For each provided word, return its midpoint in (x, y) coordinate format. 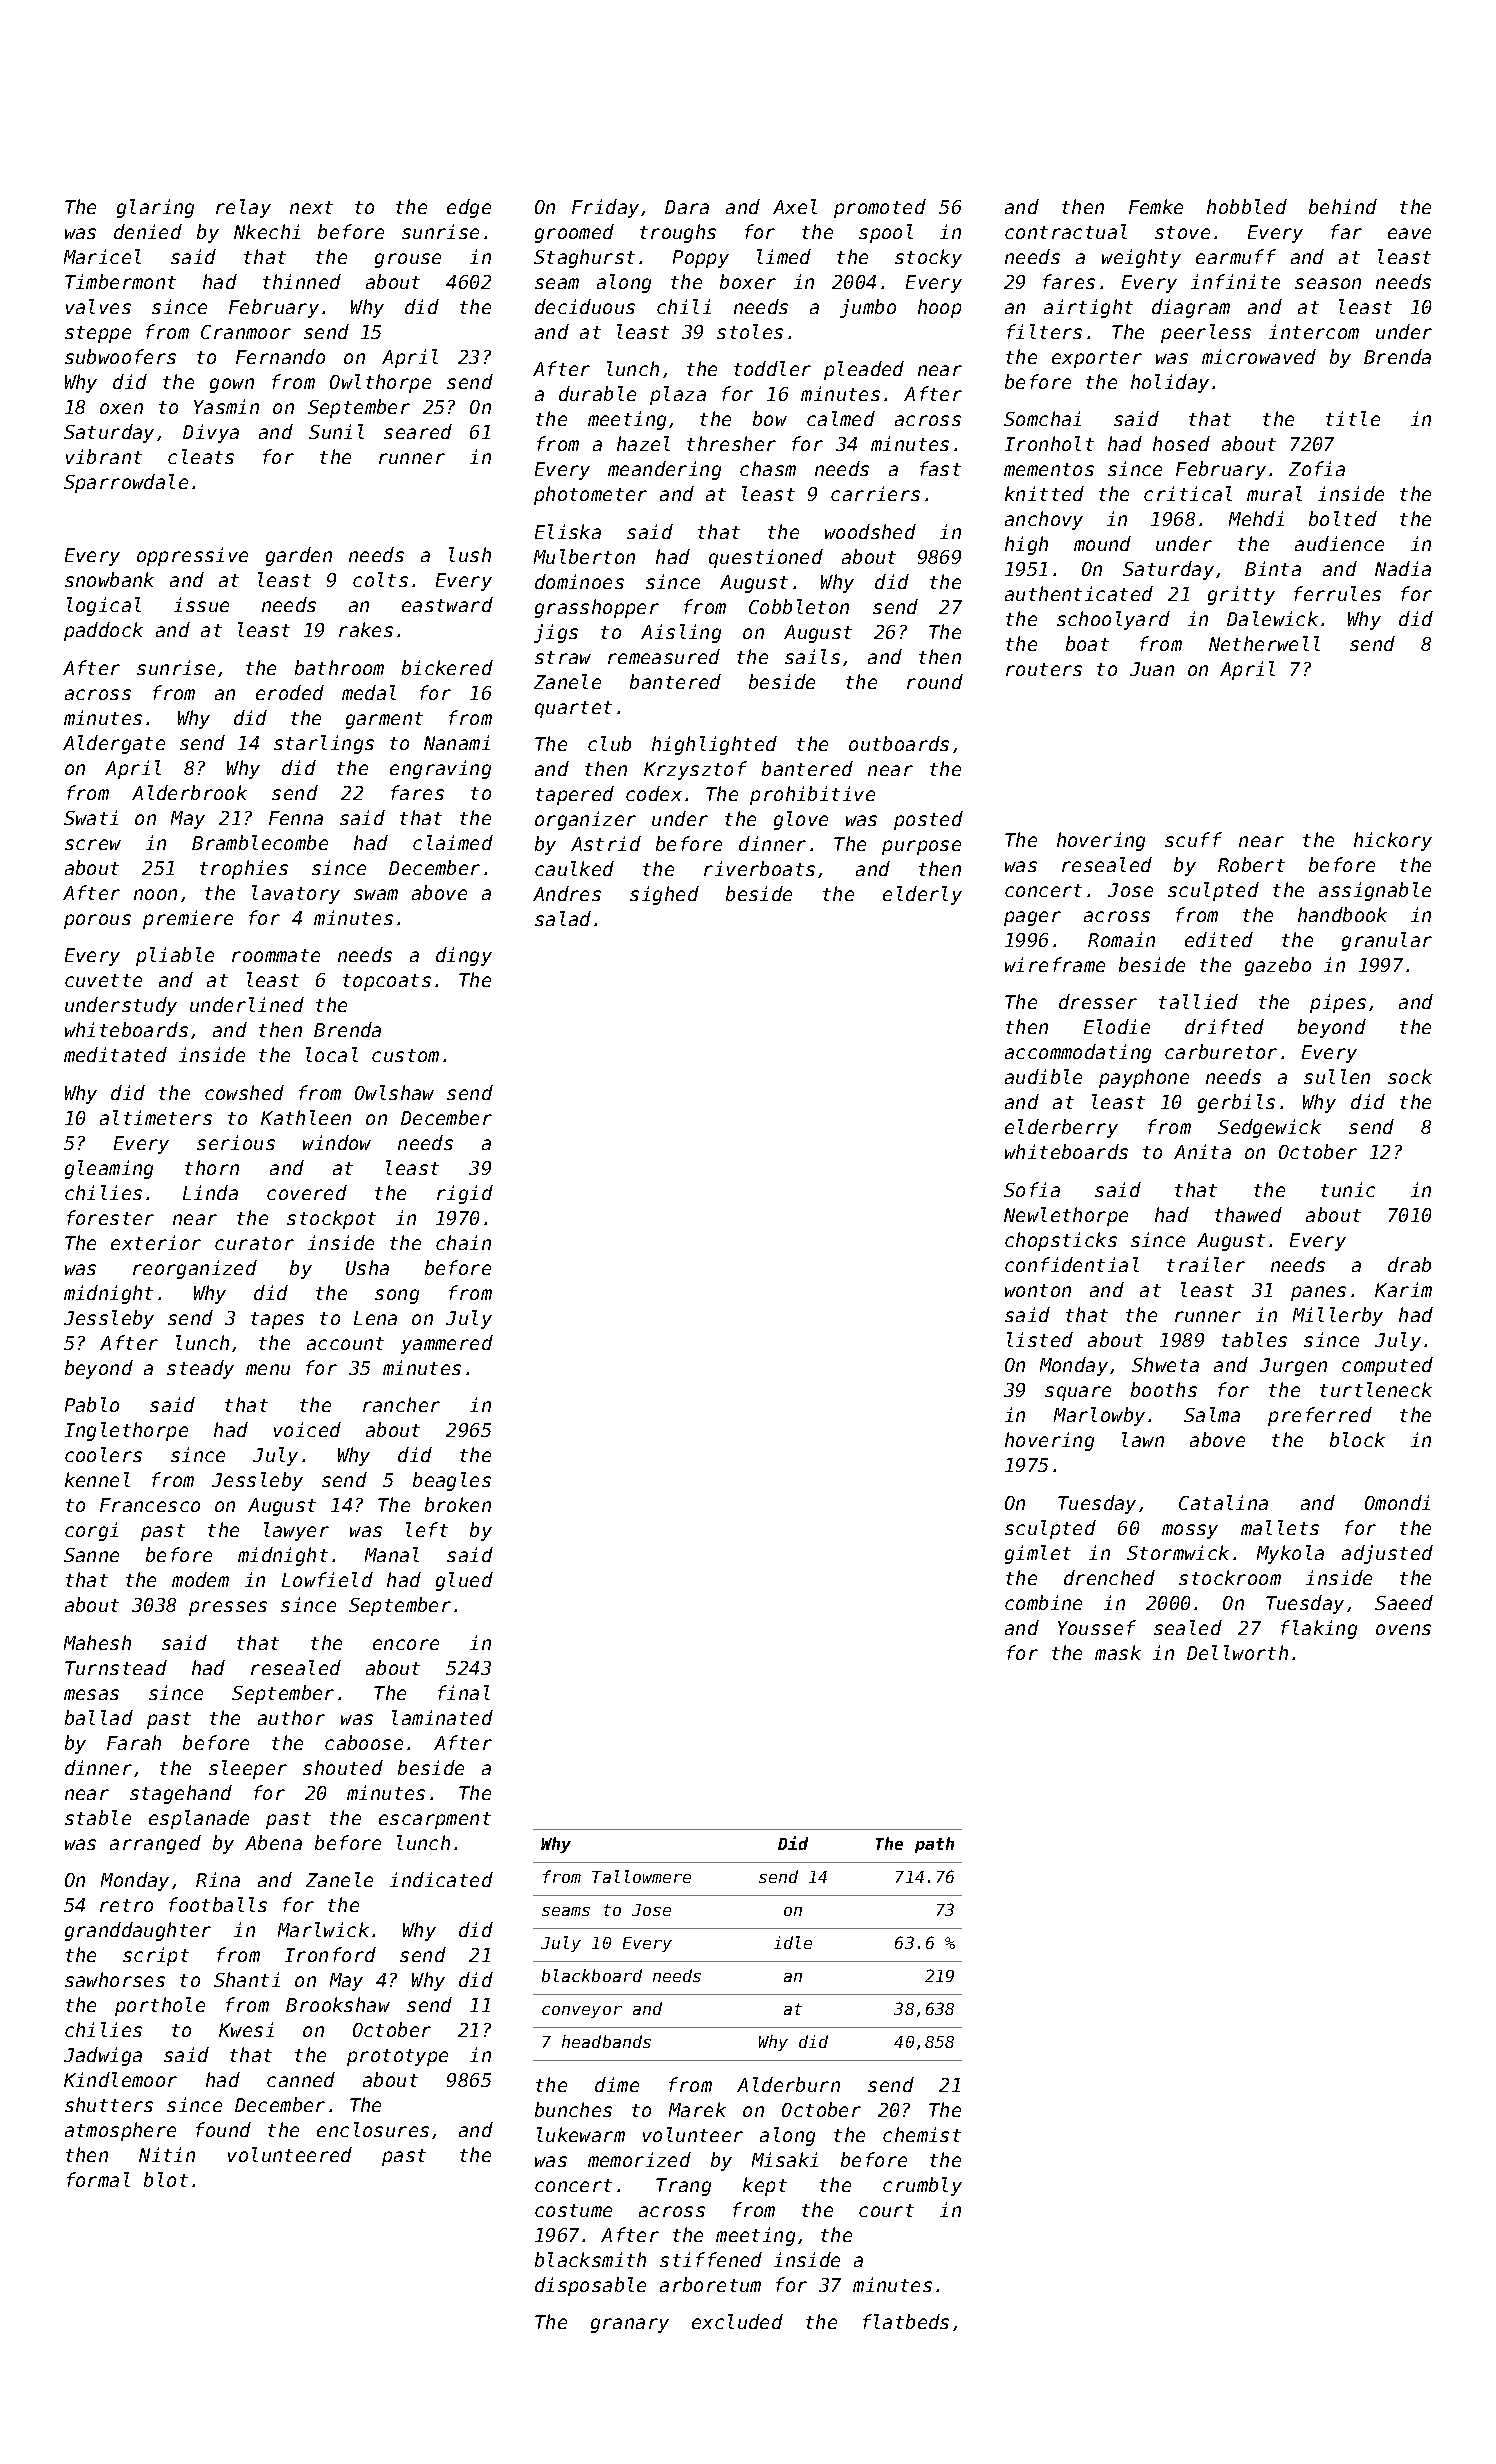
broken (458, 1504)
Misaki (785, 2159)
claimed (453, 842)
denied (148, 231)
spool (886, 233)
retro (126, 1905)
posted (928, 820)
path (934, 1845)
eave (1409, 233)
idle (793, 1942)
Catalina (1223, 1502)
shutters (109, 2104)
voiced (307, 1429)
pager (1032, 918)
